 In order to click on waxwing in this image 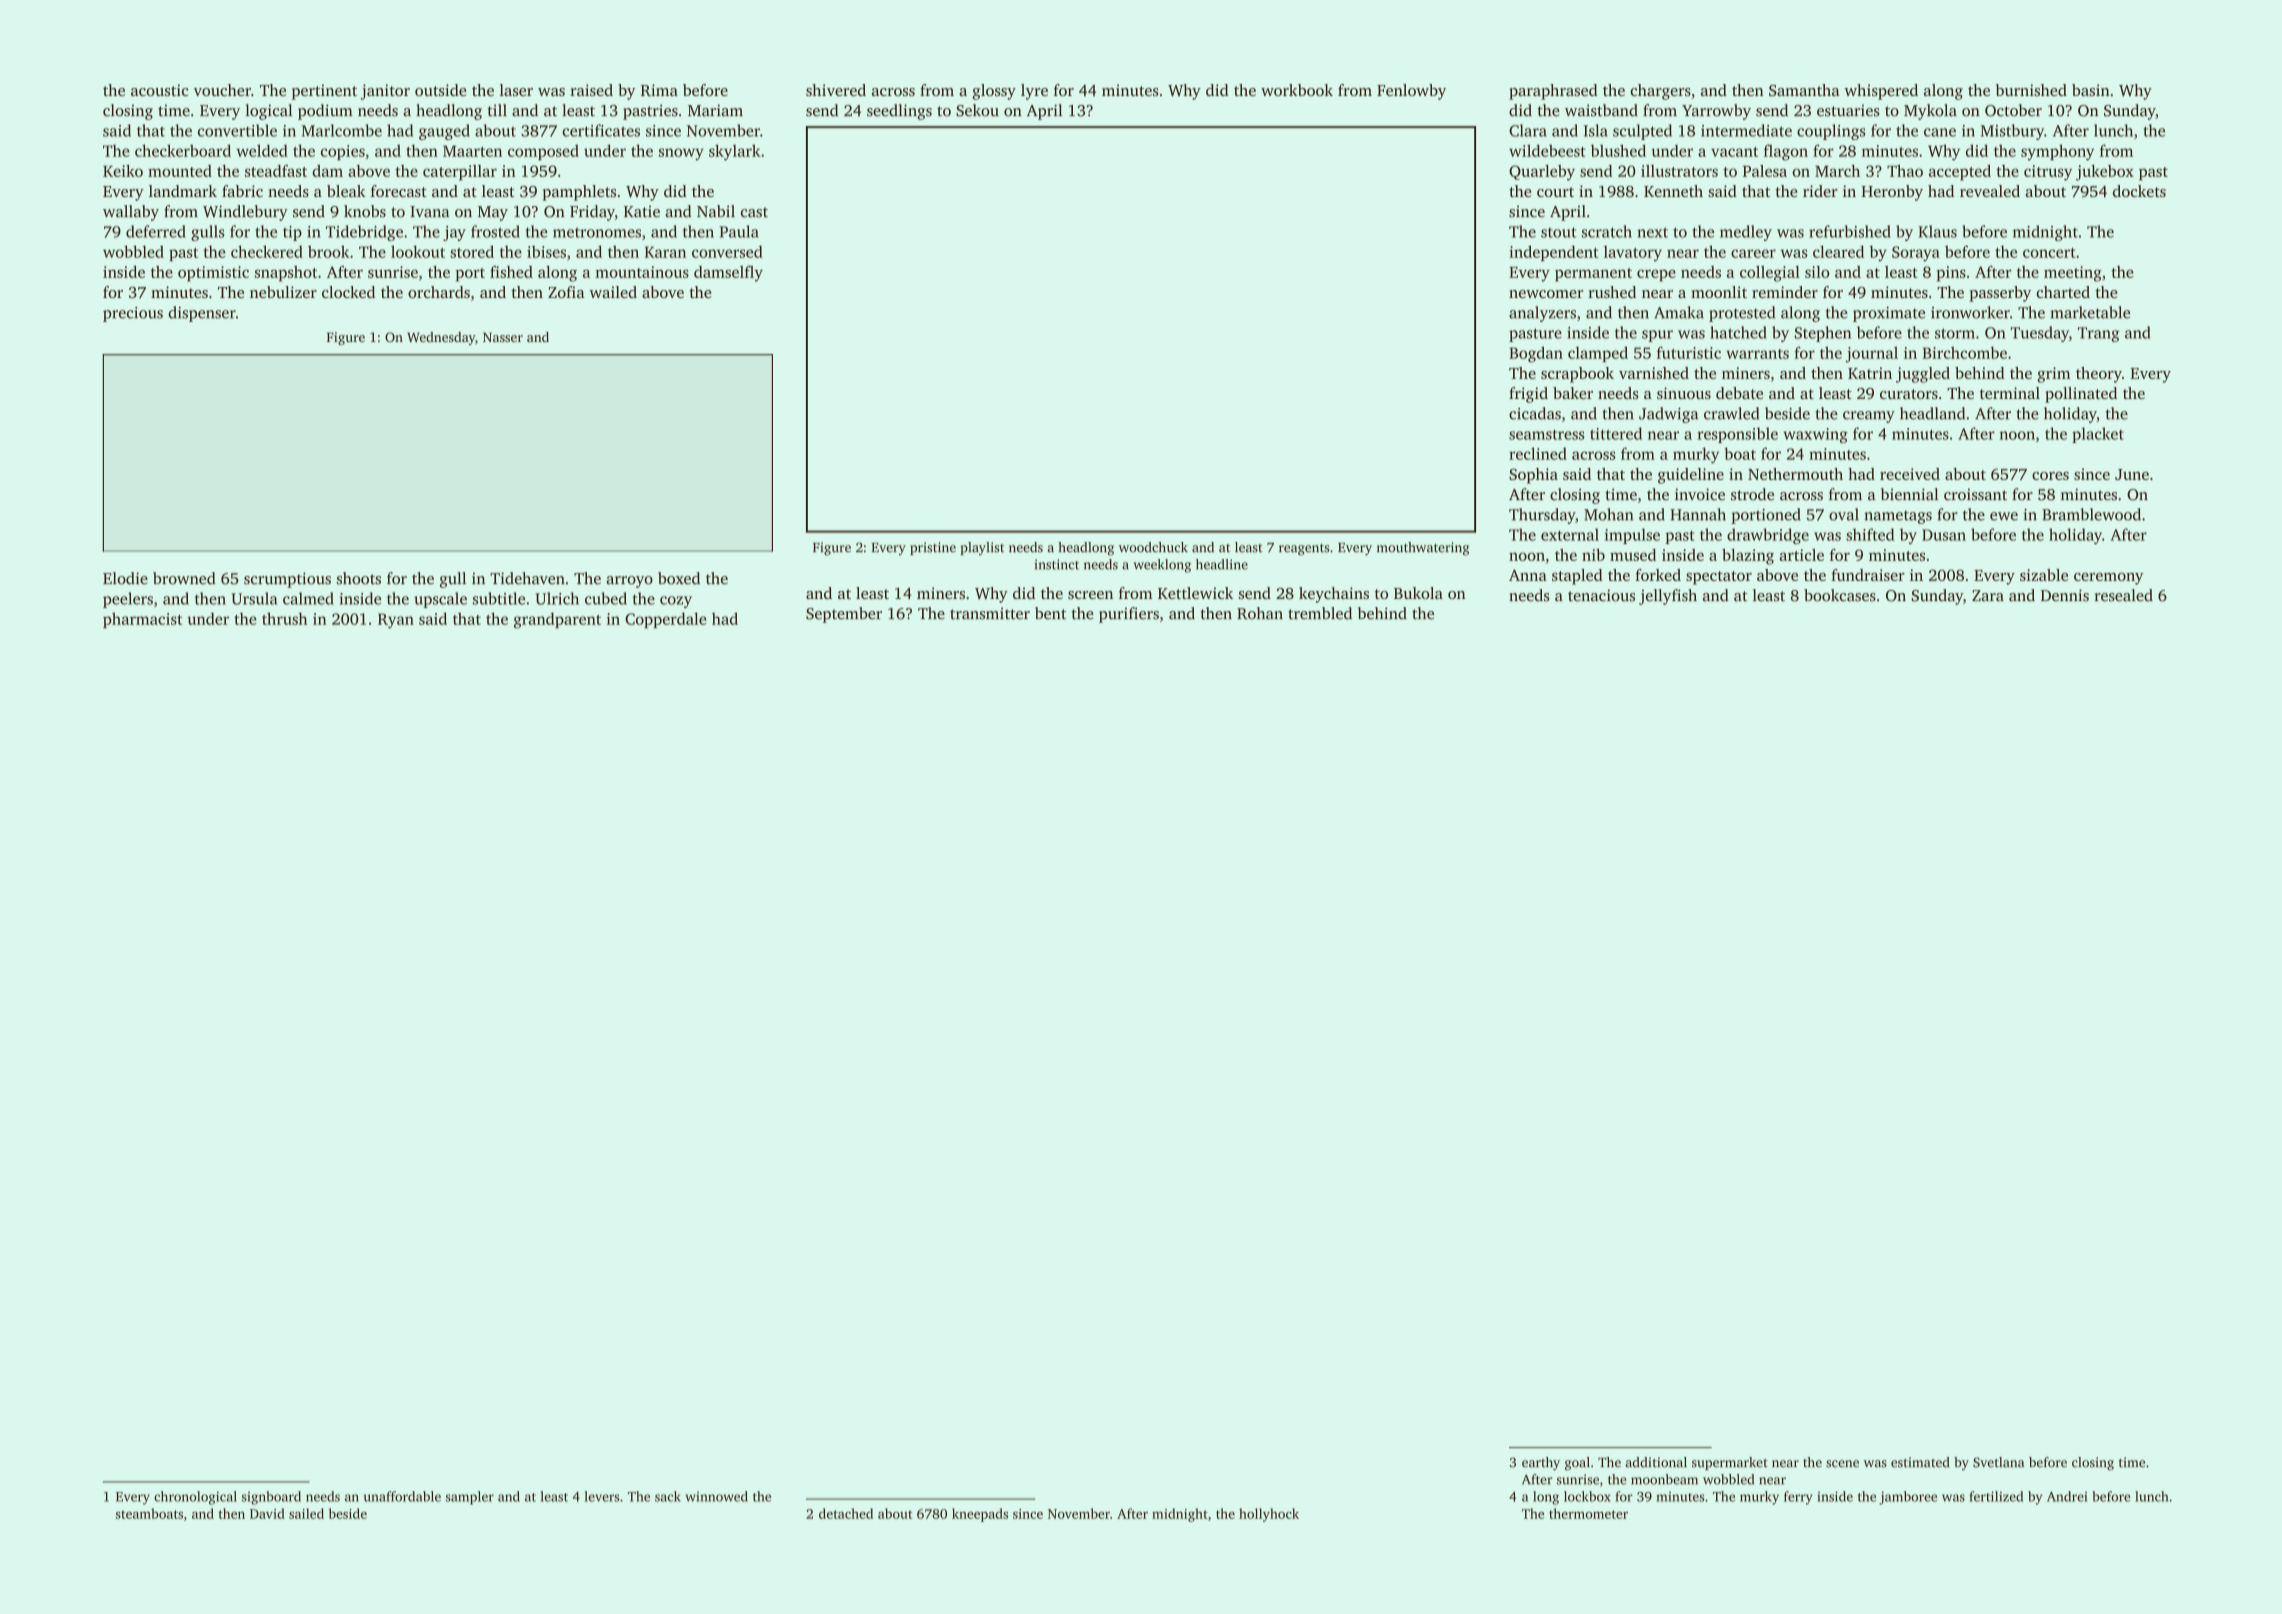, I will do `click(1815, 435)`.
